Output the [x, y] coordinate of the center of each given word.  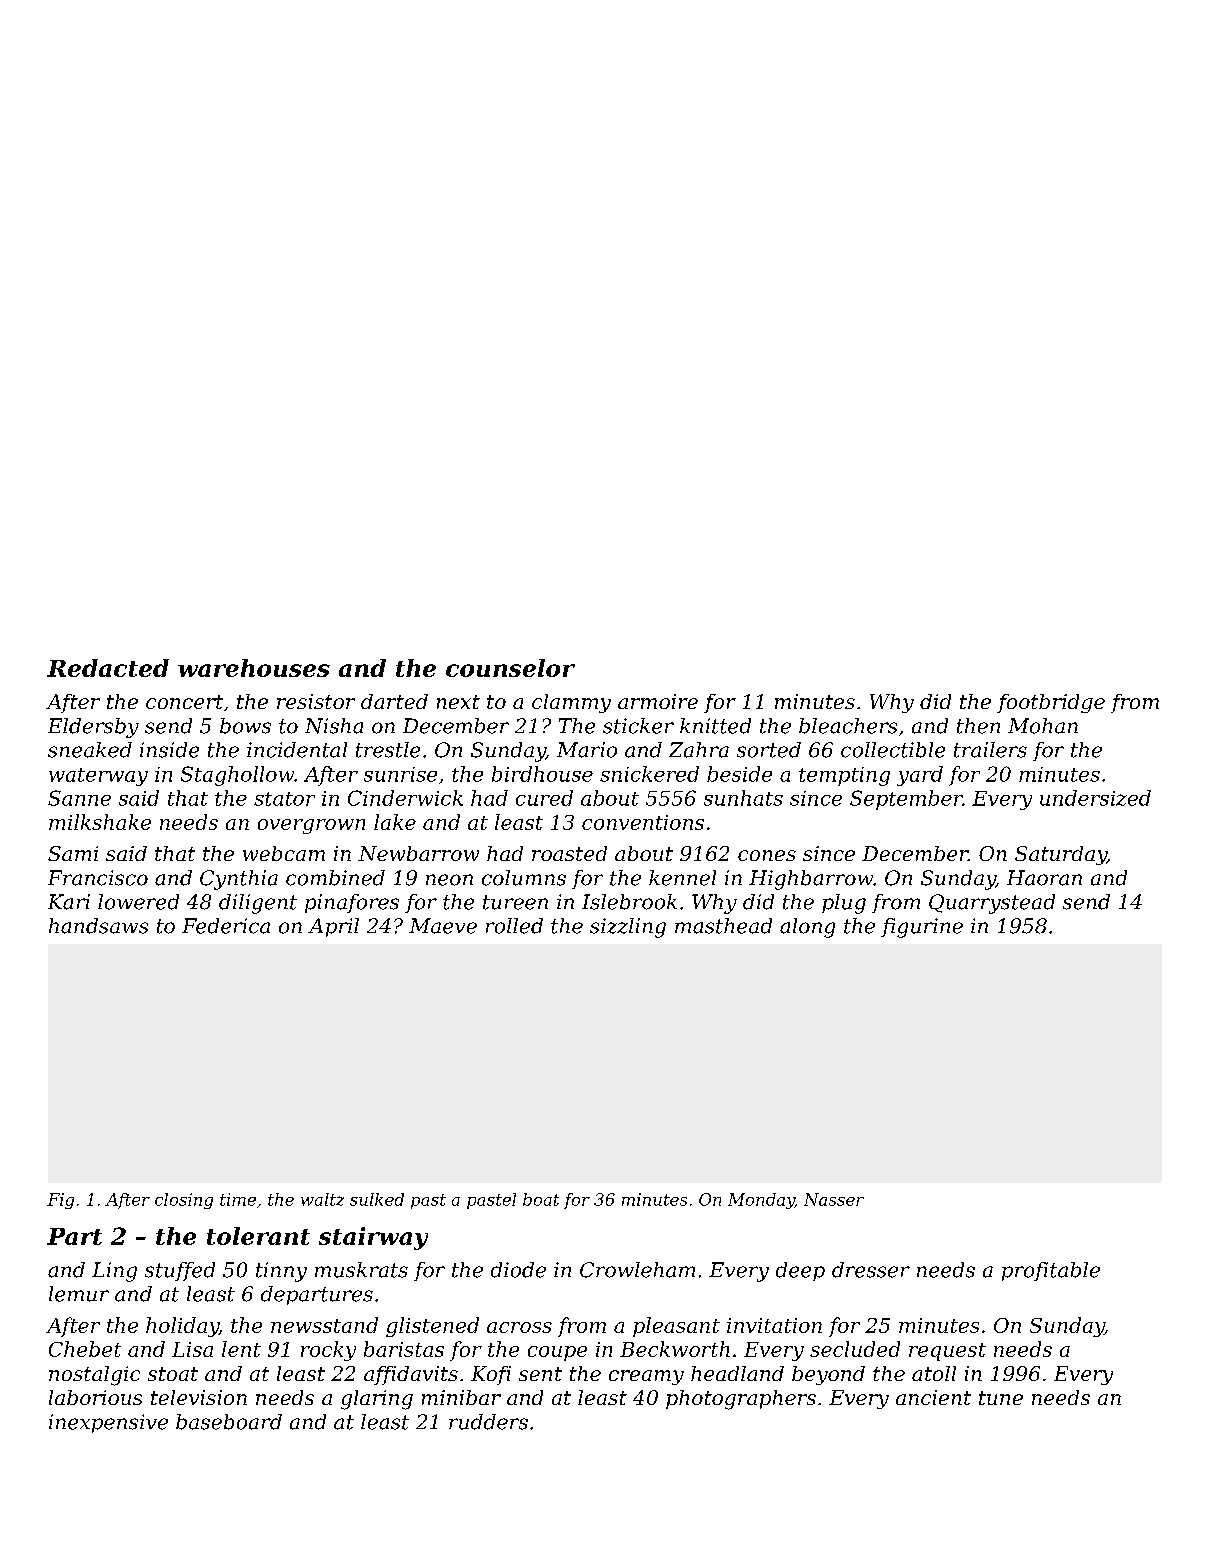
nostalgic [94, 1376]
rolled [514, 926]
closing [184, 1201]
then [978, 726]
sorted [769, 750]
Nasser [834, 1199]
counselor [510, 668]
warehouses [254, 668]
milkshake [100, 822]
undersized [1095, 798]
